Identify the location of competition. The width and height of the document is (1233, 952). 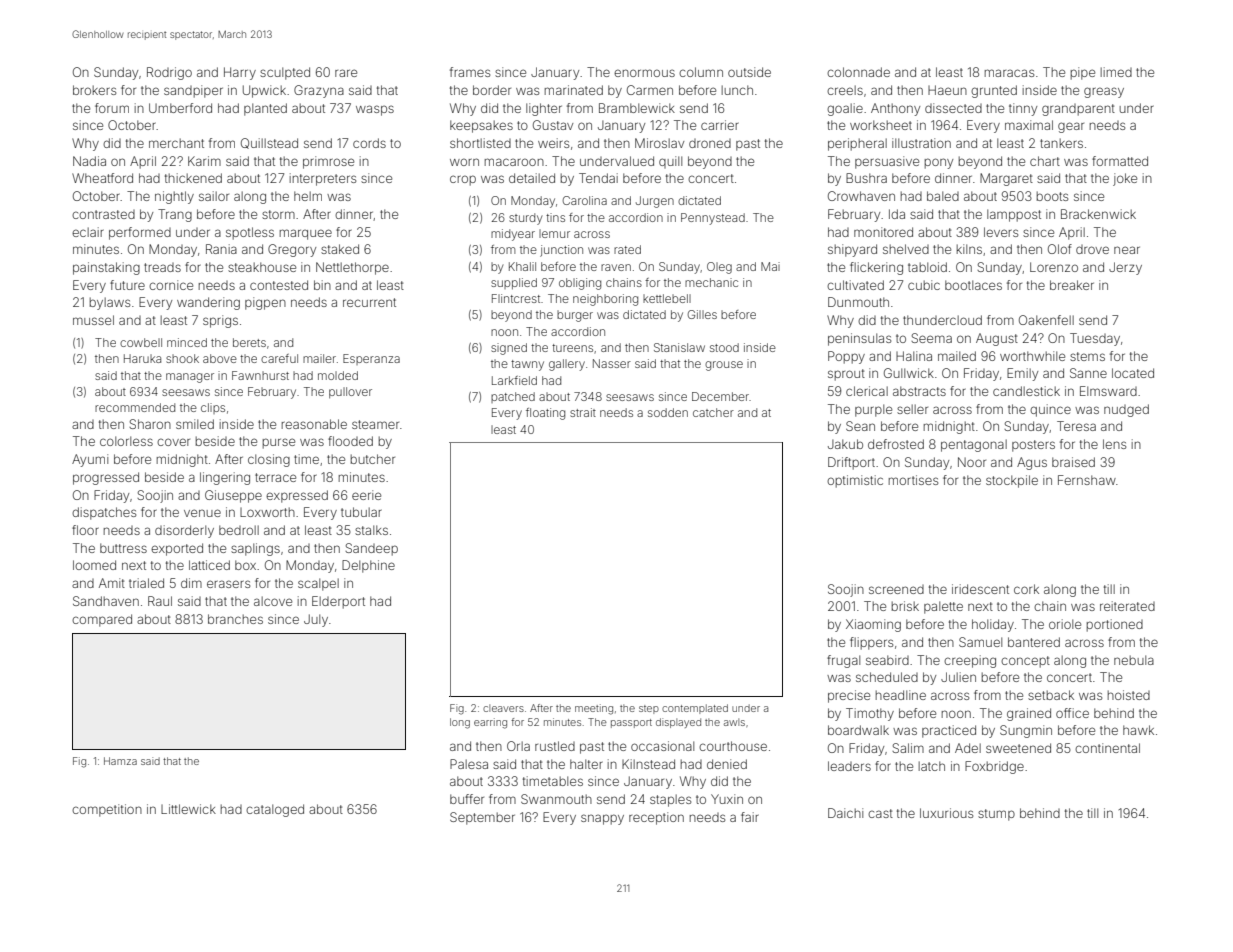
(107, 810).
